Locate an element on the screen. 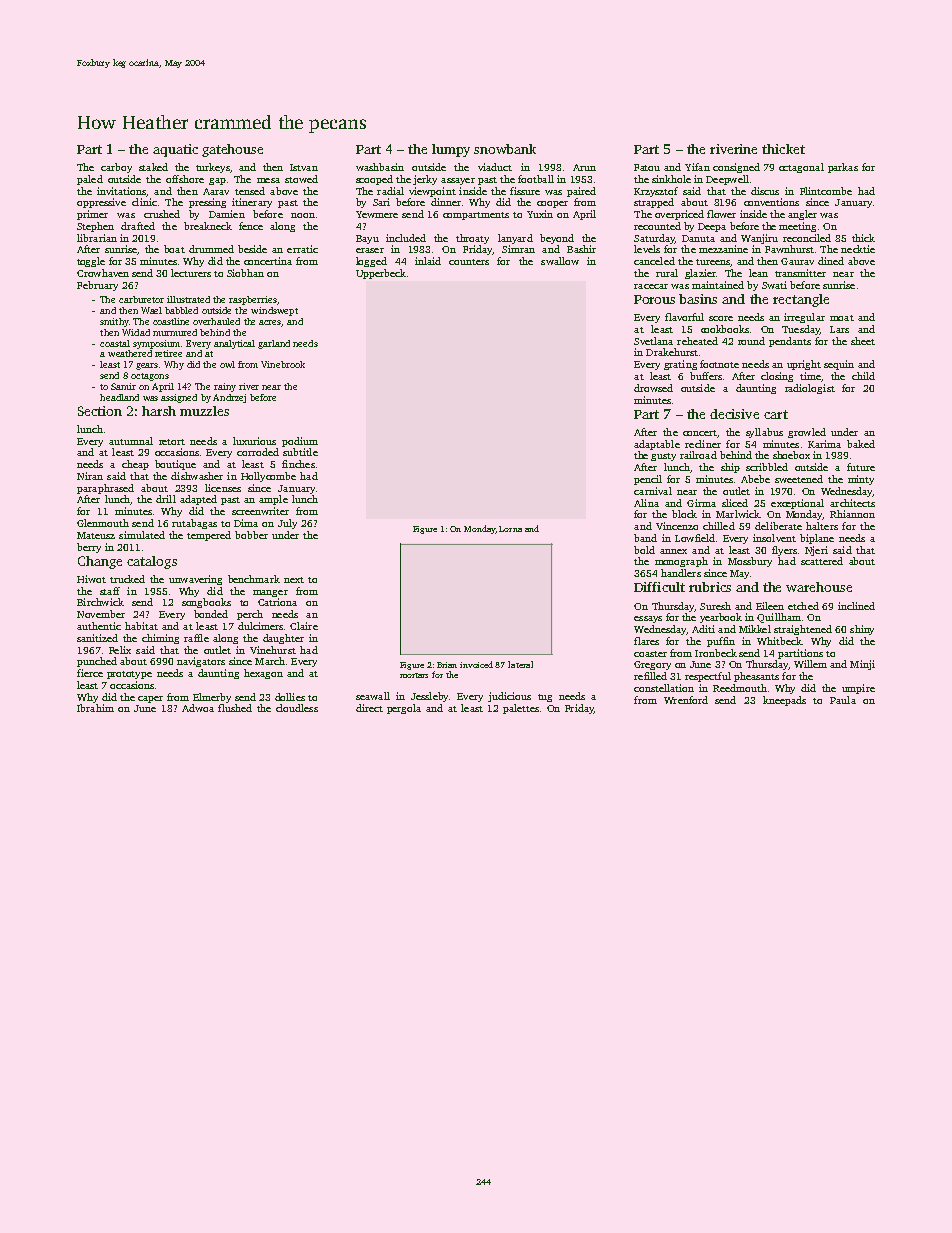  Ibrahim is located at coordinates (95, 708).
